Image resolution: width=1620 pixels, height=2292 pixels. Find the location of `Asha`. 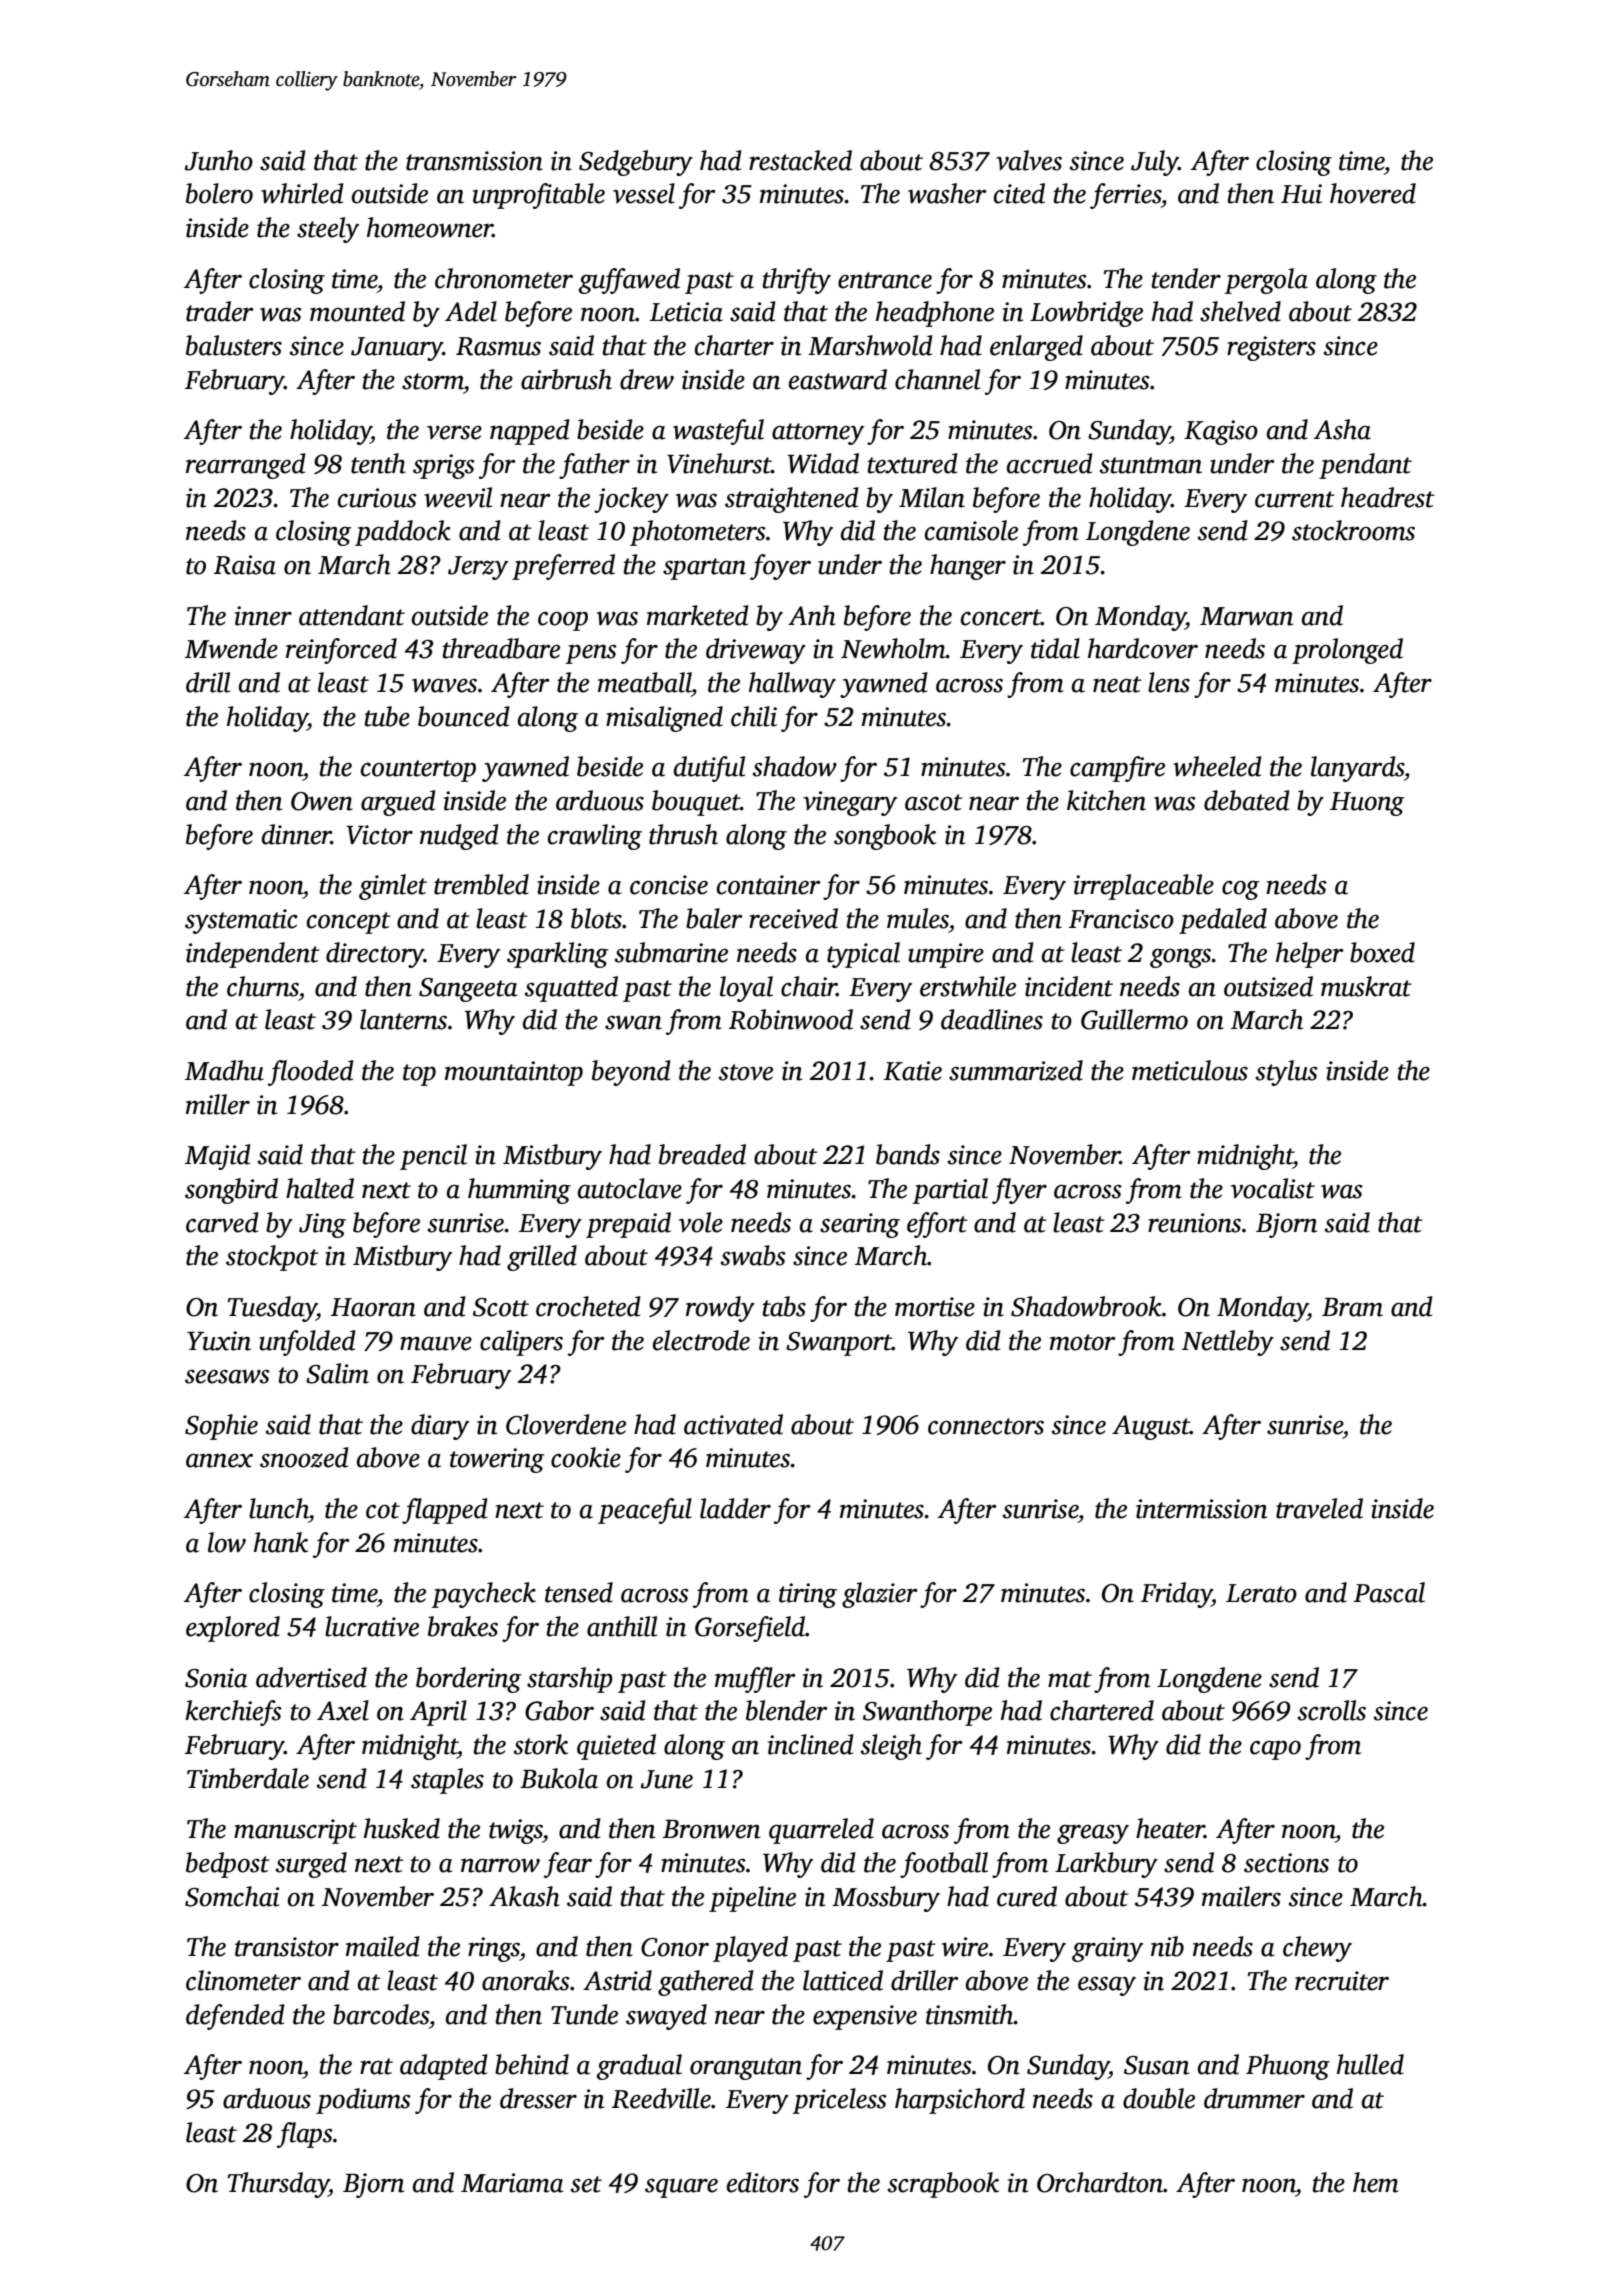

Asha is located at coordinates (1342, 429).
